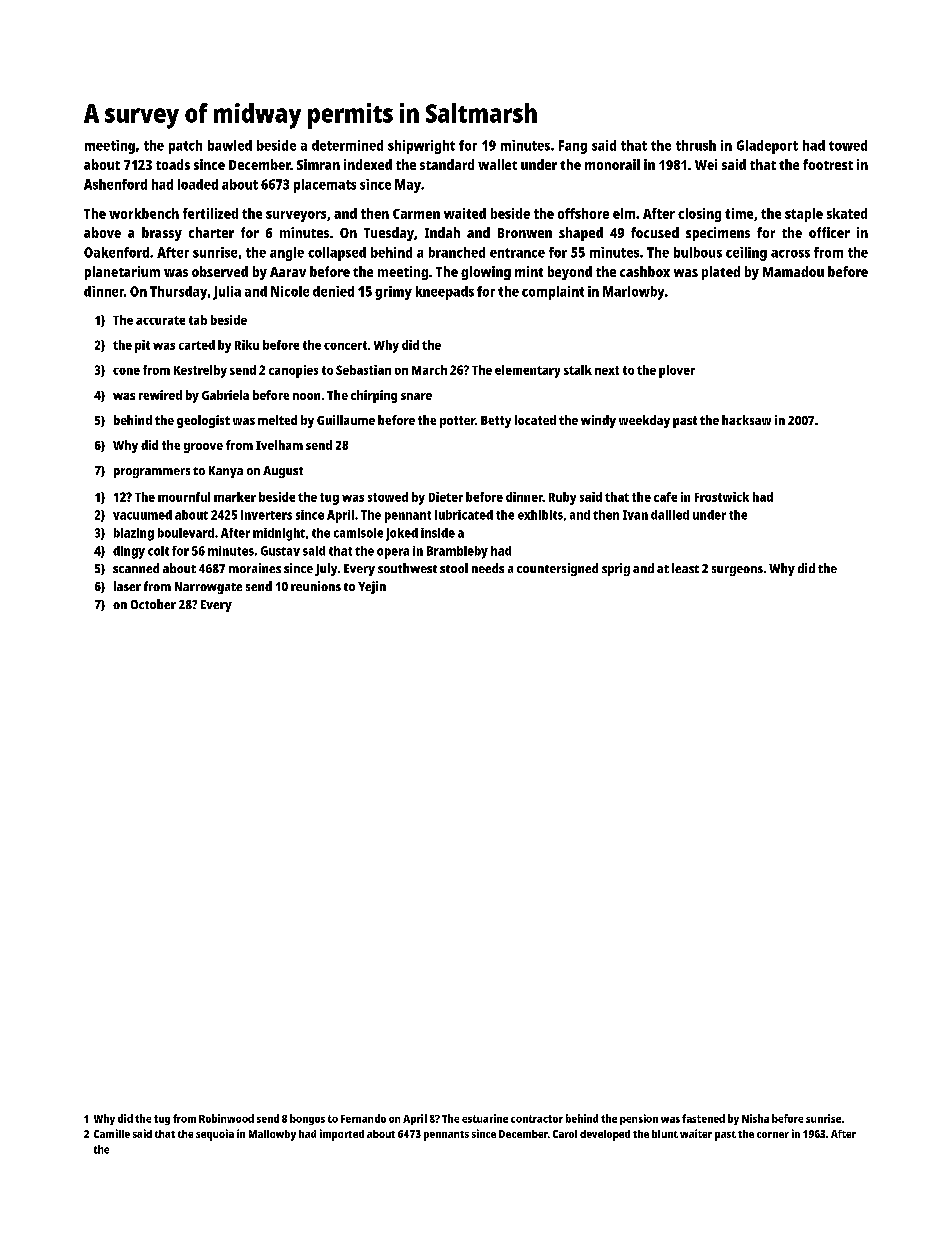 Image resolution: width=952 pixels, height=1233 pixels. I want to click on charter, so click(211, 232).
